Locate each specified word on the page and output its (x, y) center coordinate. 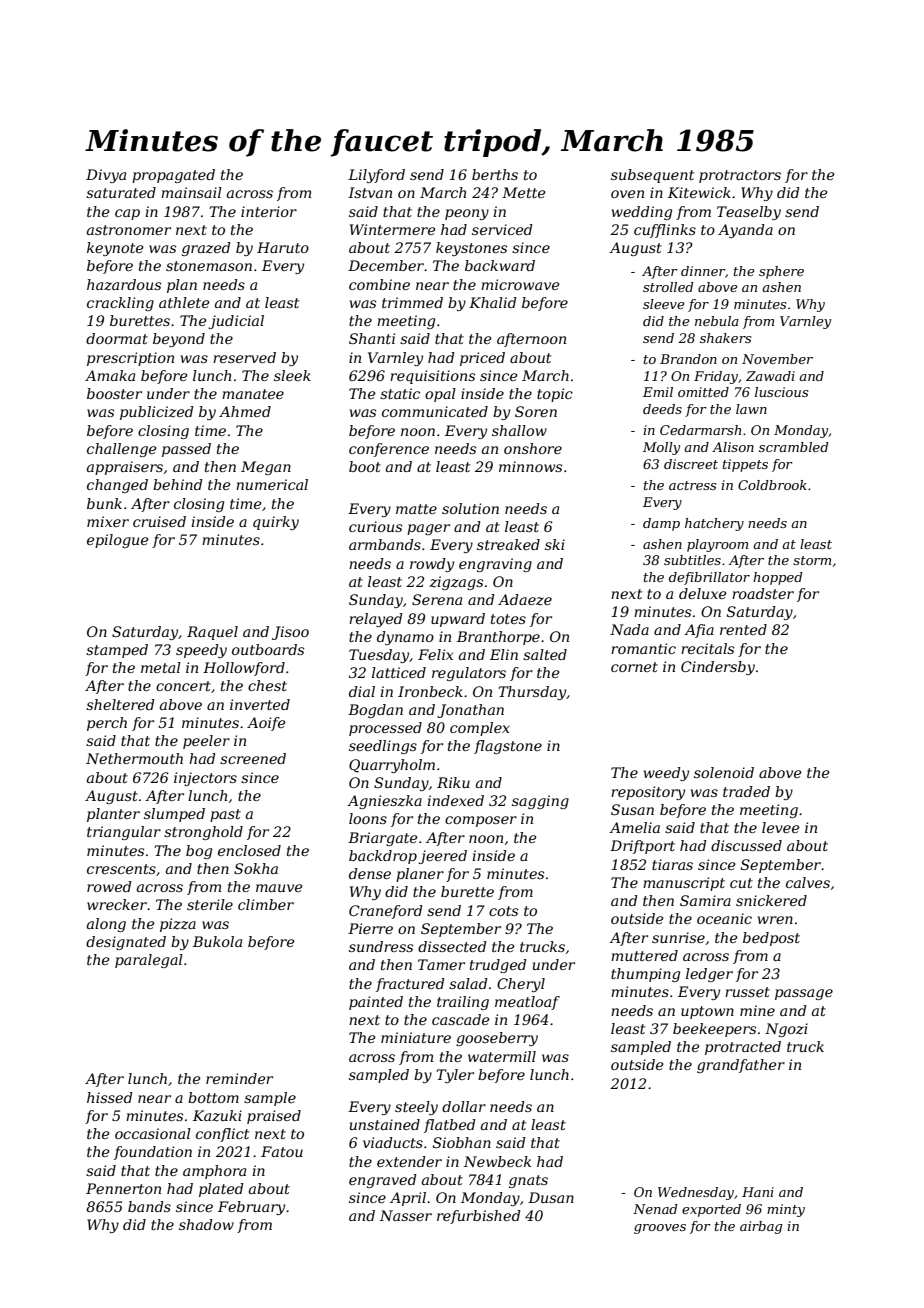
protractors (740, 176)
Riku (453, 782)
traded (746, 791)
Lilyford (376, 176)
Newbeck (497, 1161)
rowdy (432, 565)
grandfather (741, 1066)
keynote (115, 249)
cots (503, 911)
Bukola (217, 941)
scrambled (793, 447)
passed (186, 450)
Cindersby (718, 668)
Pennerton (123, 1188)
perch (107, 724)
